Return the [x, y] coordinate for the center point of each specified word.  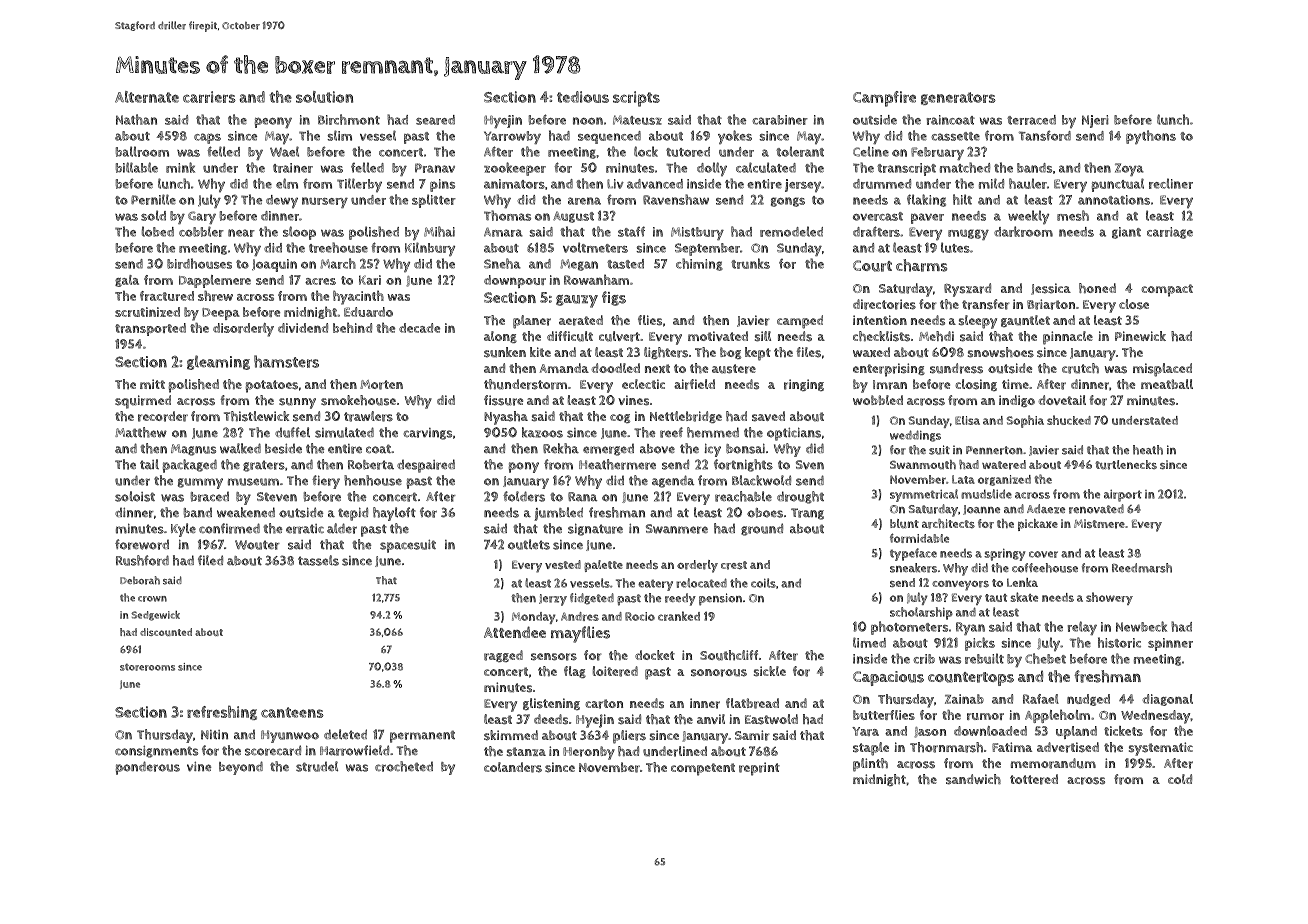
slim [339, 135]
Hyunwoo [290, 736]
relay [1082, 628]
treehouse [338, 247]
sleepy [978, 322]
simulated [344, 432]
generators [958, 98]
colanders [513, 767]
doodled [615, 368]
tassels [318, 560]
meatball [1167, 384]
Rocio [640, 616]
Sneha [502, 263]
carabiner [780, 120]
